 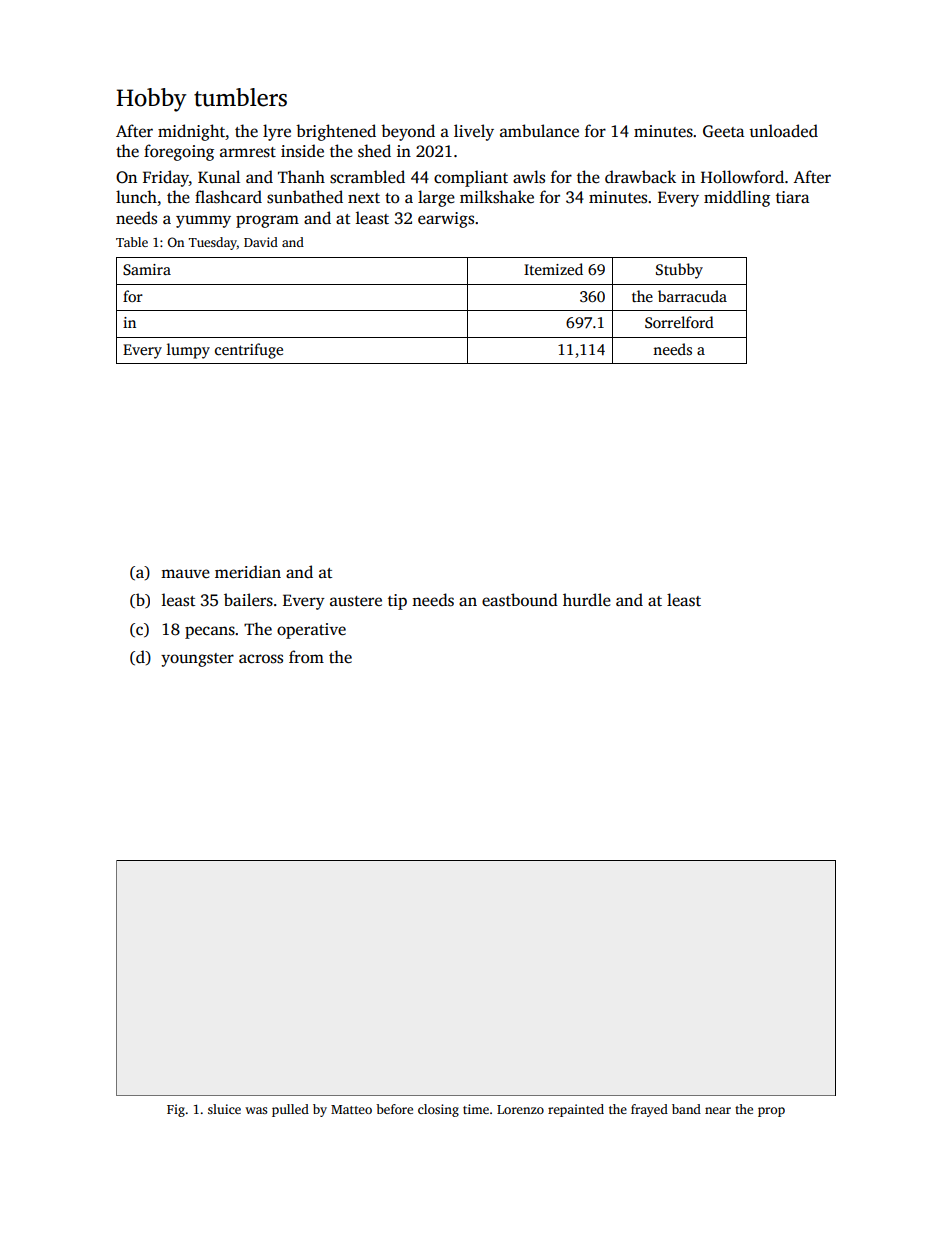 I want to click on before, so click(x=394, y=1109).
